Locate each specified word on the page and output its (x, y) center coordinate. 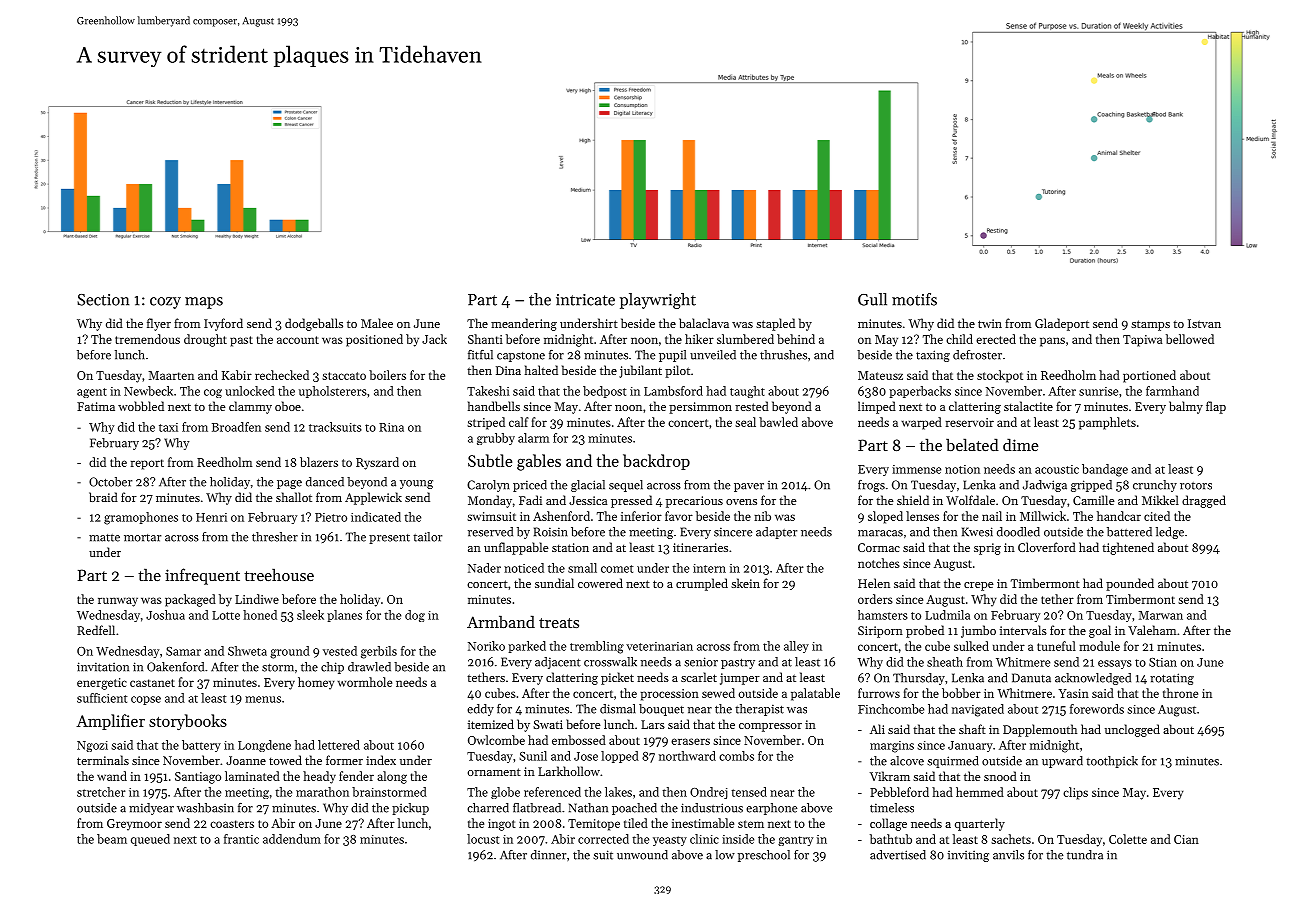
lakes (618, 792)
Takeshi (488, 391)
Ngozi (92, 746)
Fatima (96, 406)
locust (483, 839)
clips (1075, 793)
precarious (694, 502)
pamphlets (1107, 423)
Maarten (171, 375)
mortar (142, 538)
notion (962, 469)
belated (972, 444)
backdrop (656, 462)
